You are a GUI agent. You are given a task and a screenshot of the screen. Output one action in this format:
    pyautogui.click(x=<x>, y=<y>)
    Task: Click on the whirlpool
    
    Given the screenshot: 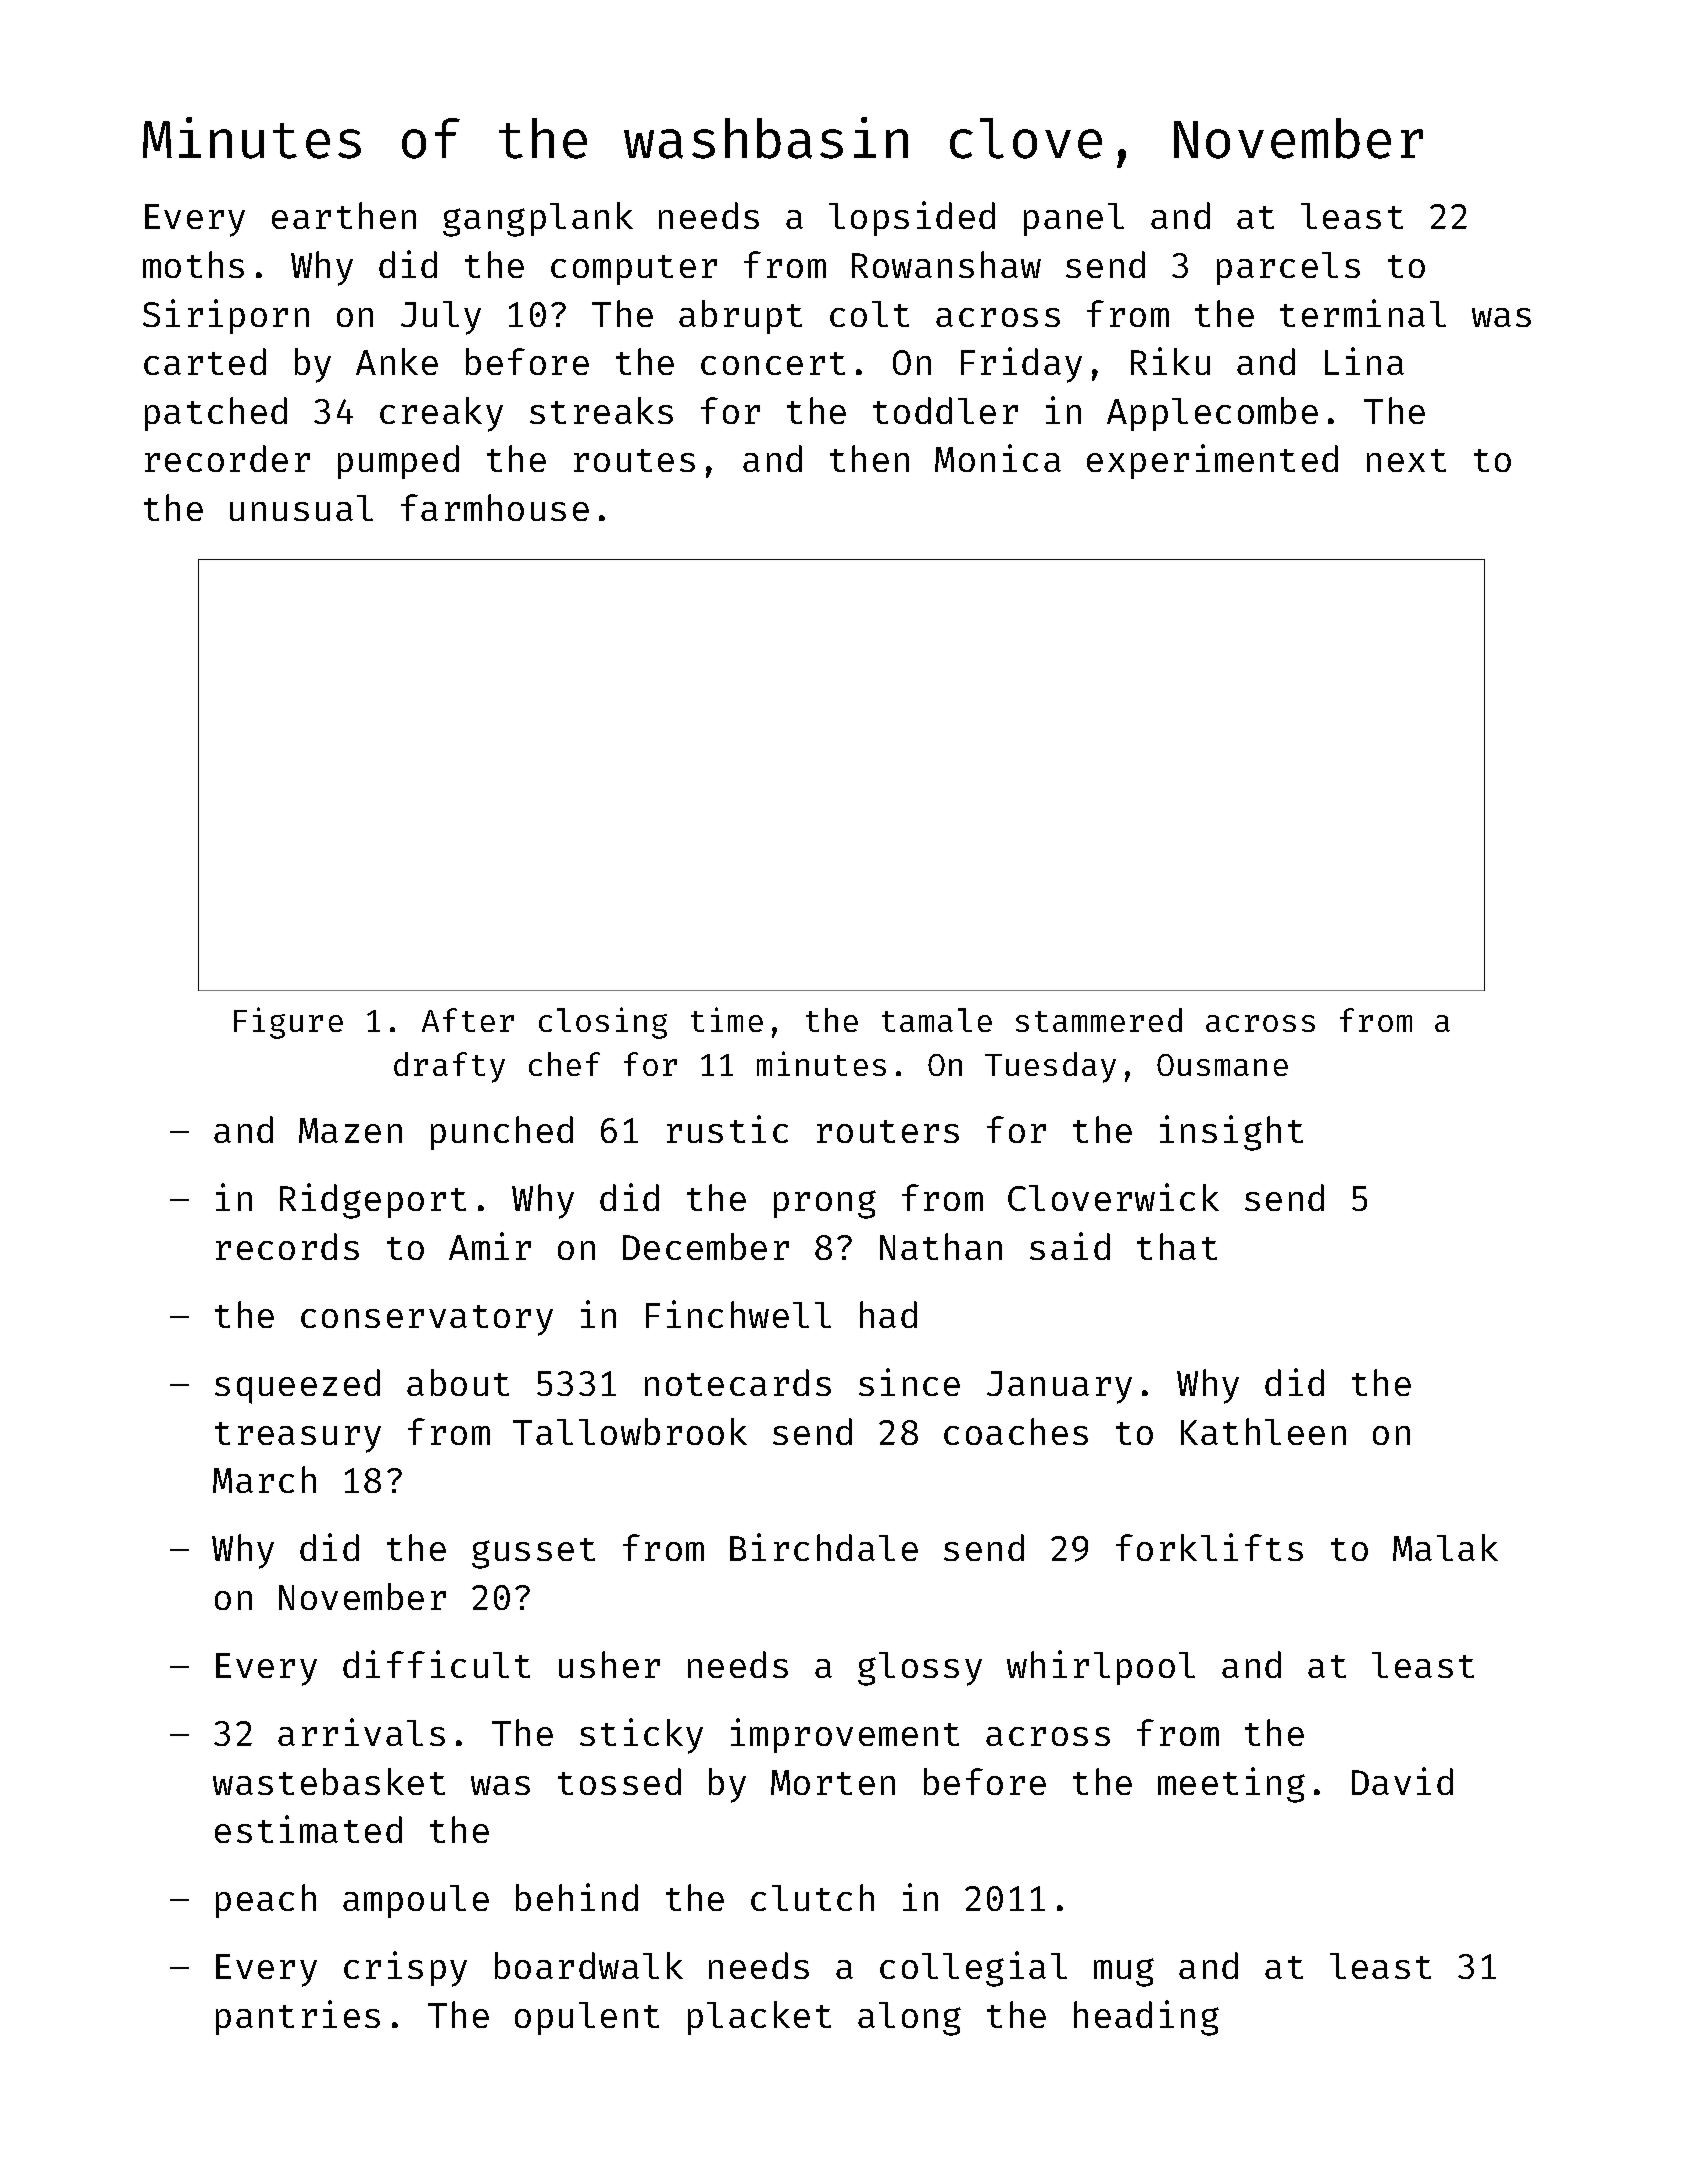 What is the action you would take?
    pyautogui.click(x=1101, y=1667)
